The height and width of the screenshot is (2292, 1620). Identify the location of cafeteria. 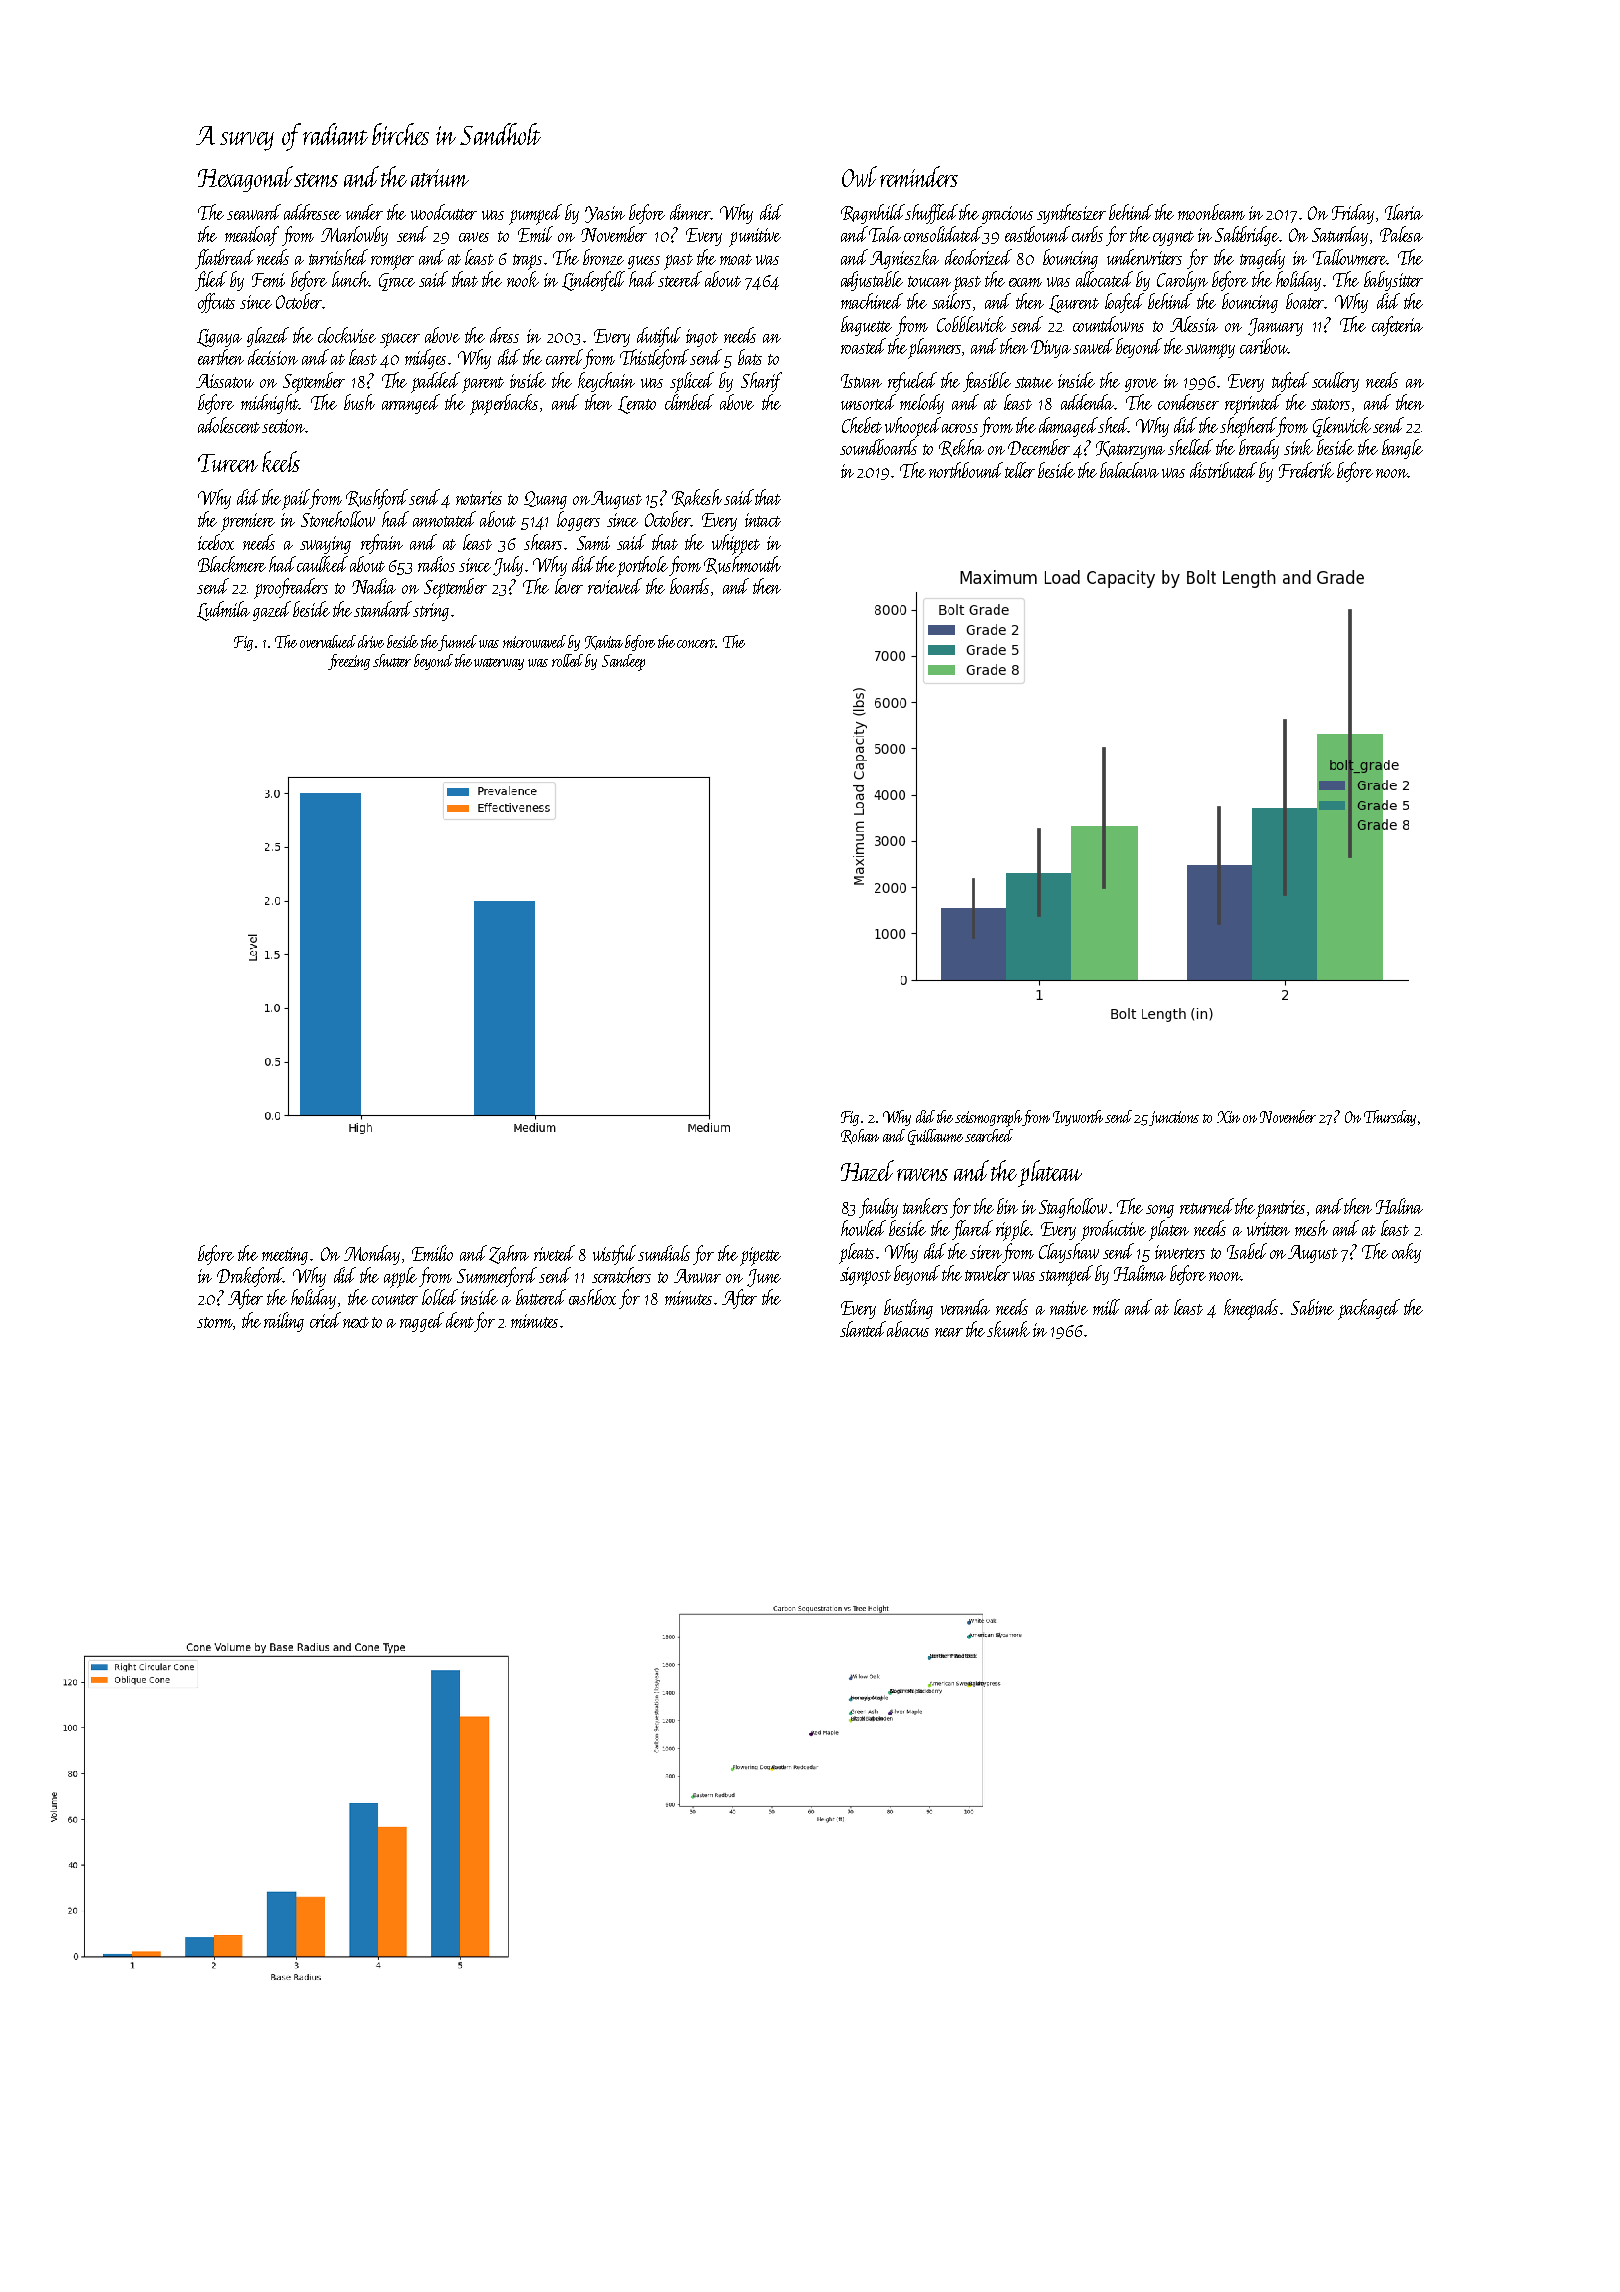
(1397, 326).
